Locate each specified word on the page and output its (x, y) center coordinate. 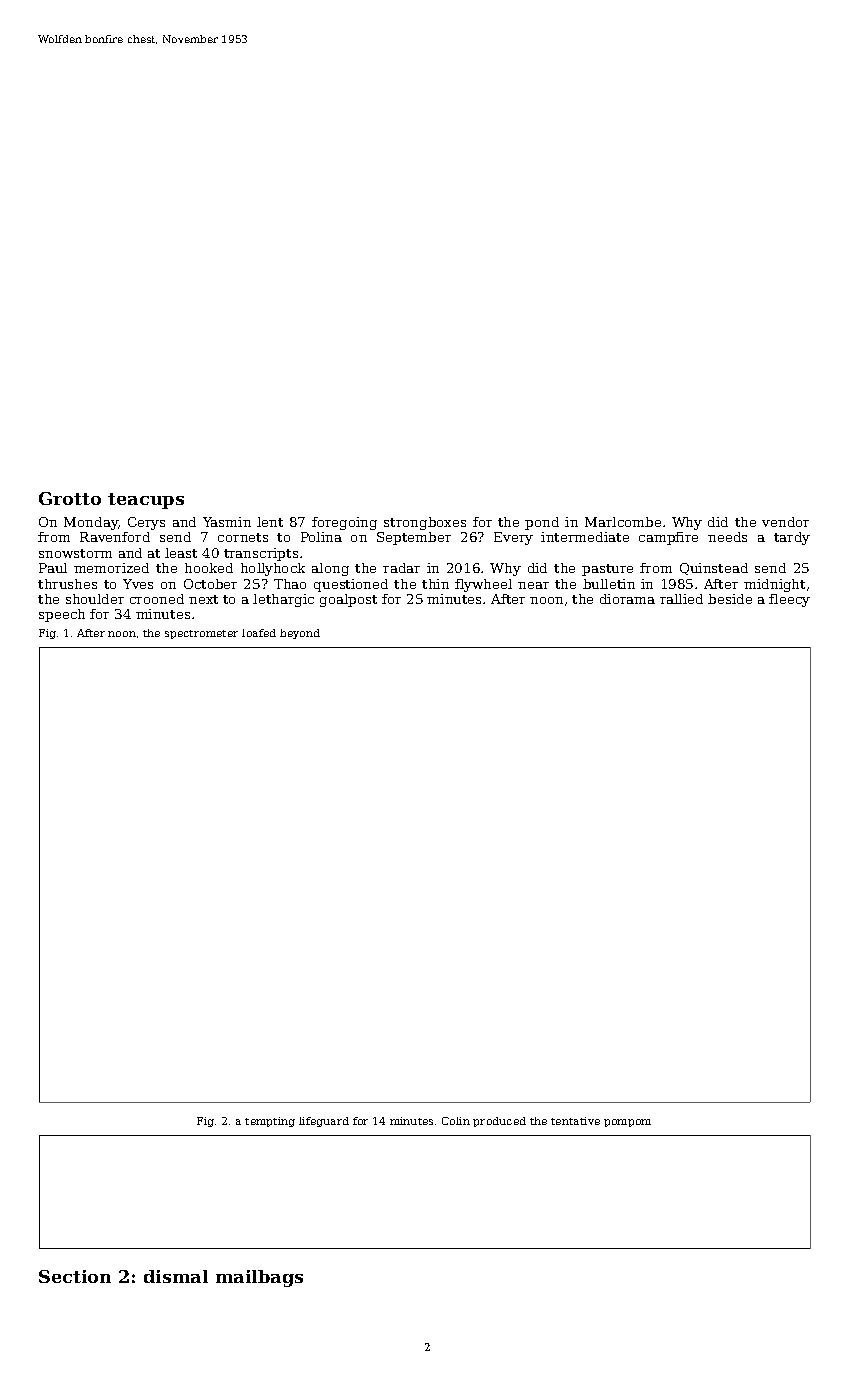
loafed (259, 633)
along (330, 569)
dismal (176, 1276)
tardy (792, 538)
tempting (270, 1122)
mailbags (259, 1278)
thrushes (67, 584)
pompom (627, 1123)
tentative (575, 1121)
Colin (456, 1121)
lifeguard (324, 1122)
